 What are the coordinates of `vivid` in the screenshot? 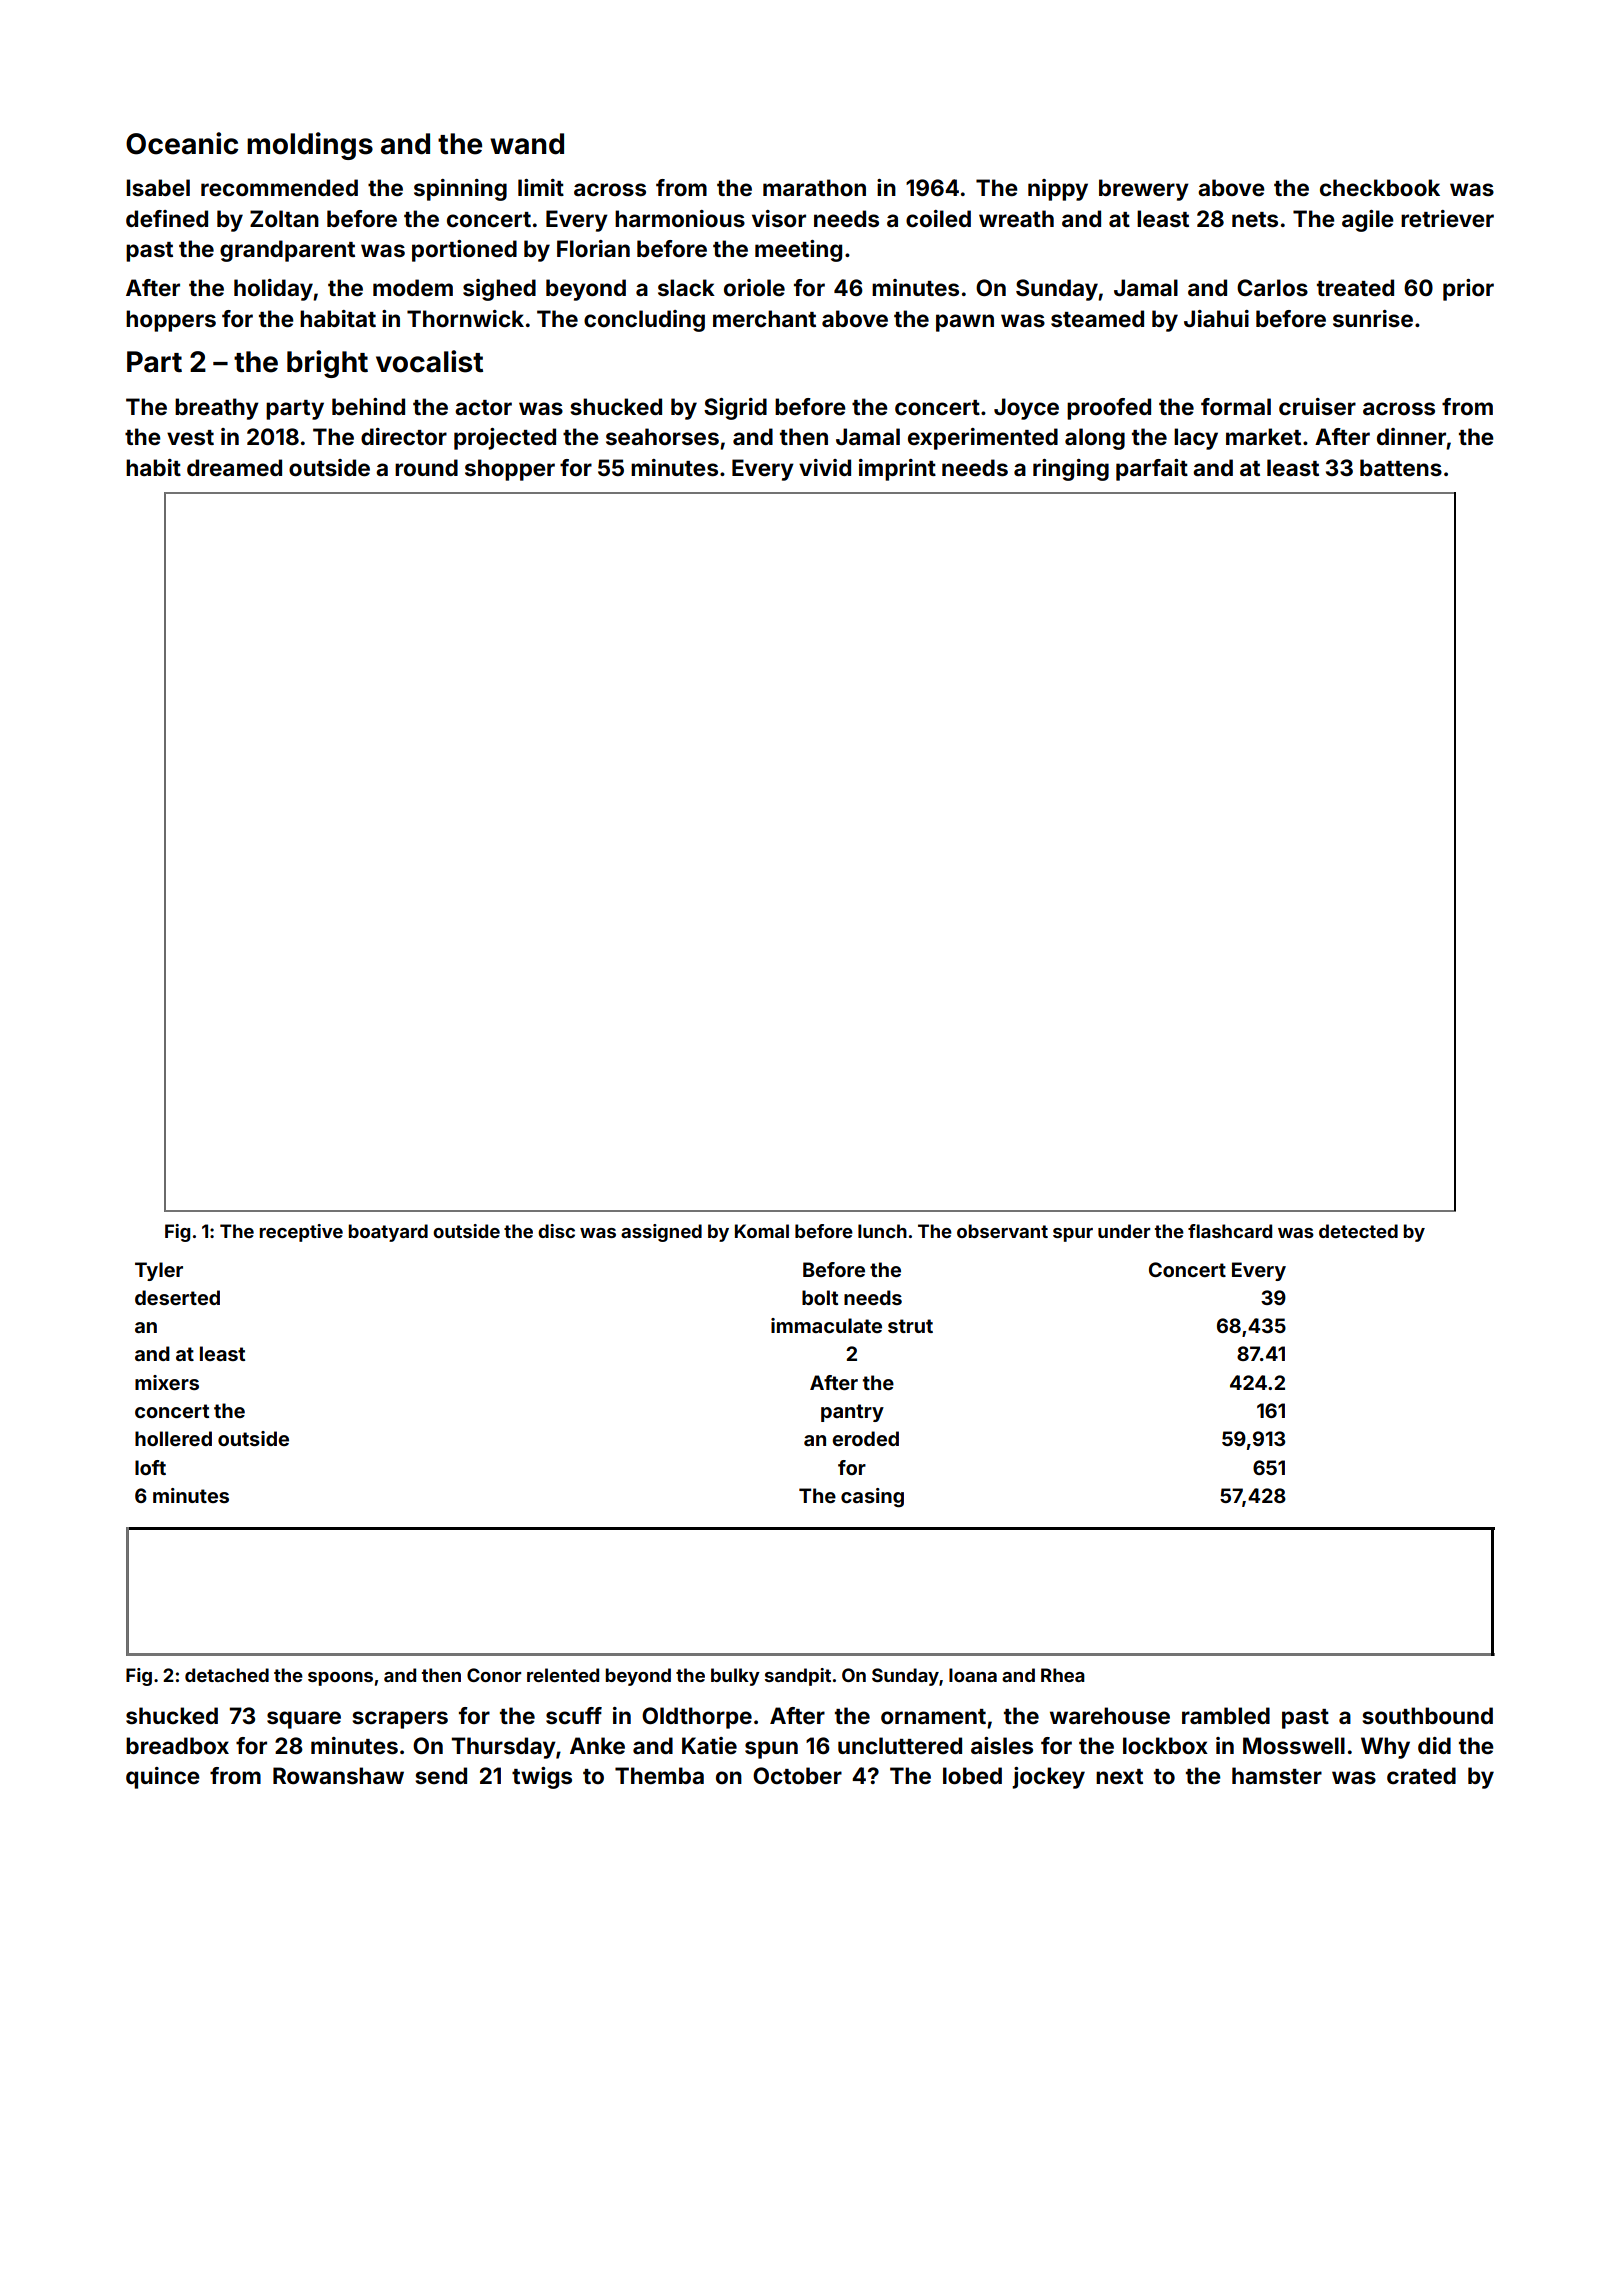 It's located at (825, 467).
